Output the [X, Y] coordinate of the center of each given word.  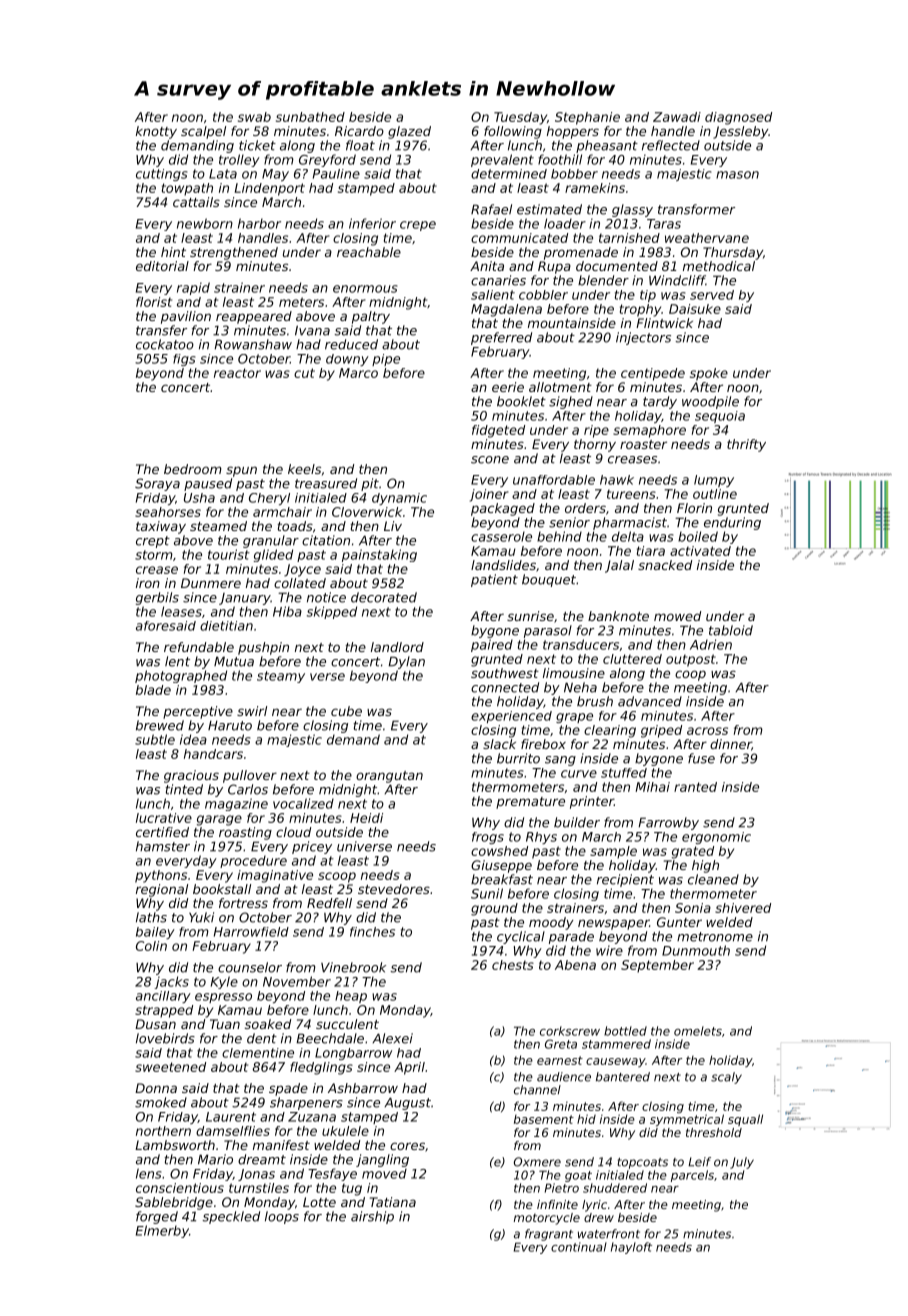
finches [372, 932]
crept [153, 542]
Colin [151, 946]
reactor [237, 373]
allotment [560, 387]
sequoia [720, 417]
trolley [239, 160]
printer [592, 802]
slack [499, 744]
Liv [393, 526]
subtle [155, 739]
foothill [560, 159]
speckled [231, 1217]
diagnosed [738, 118]
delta [628, 536]
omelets [698, 1031]
